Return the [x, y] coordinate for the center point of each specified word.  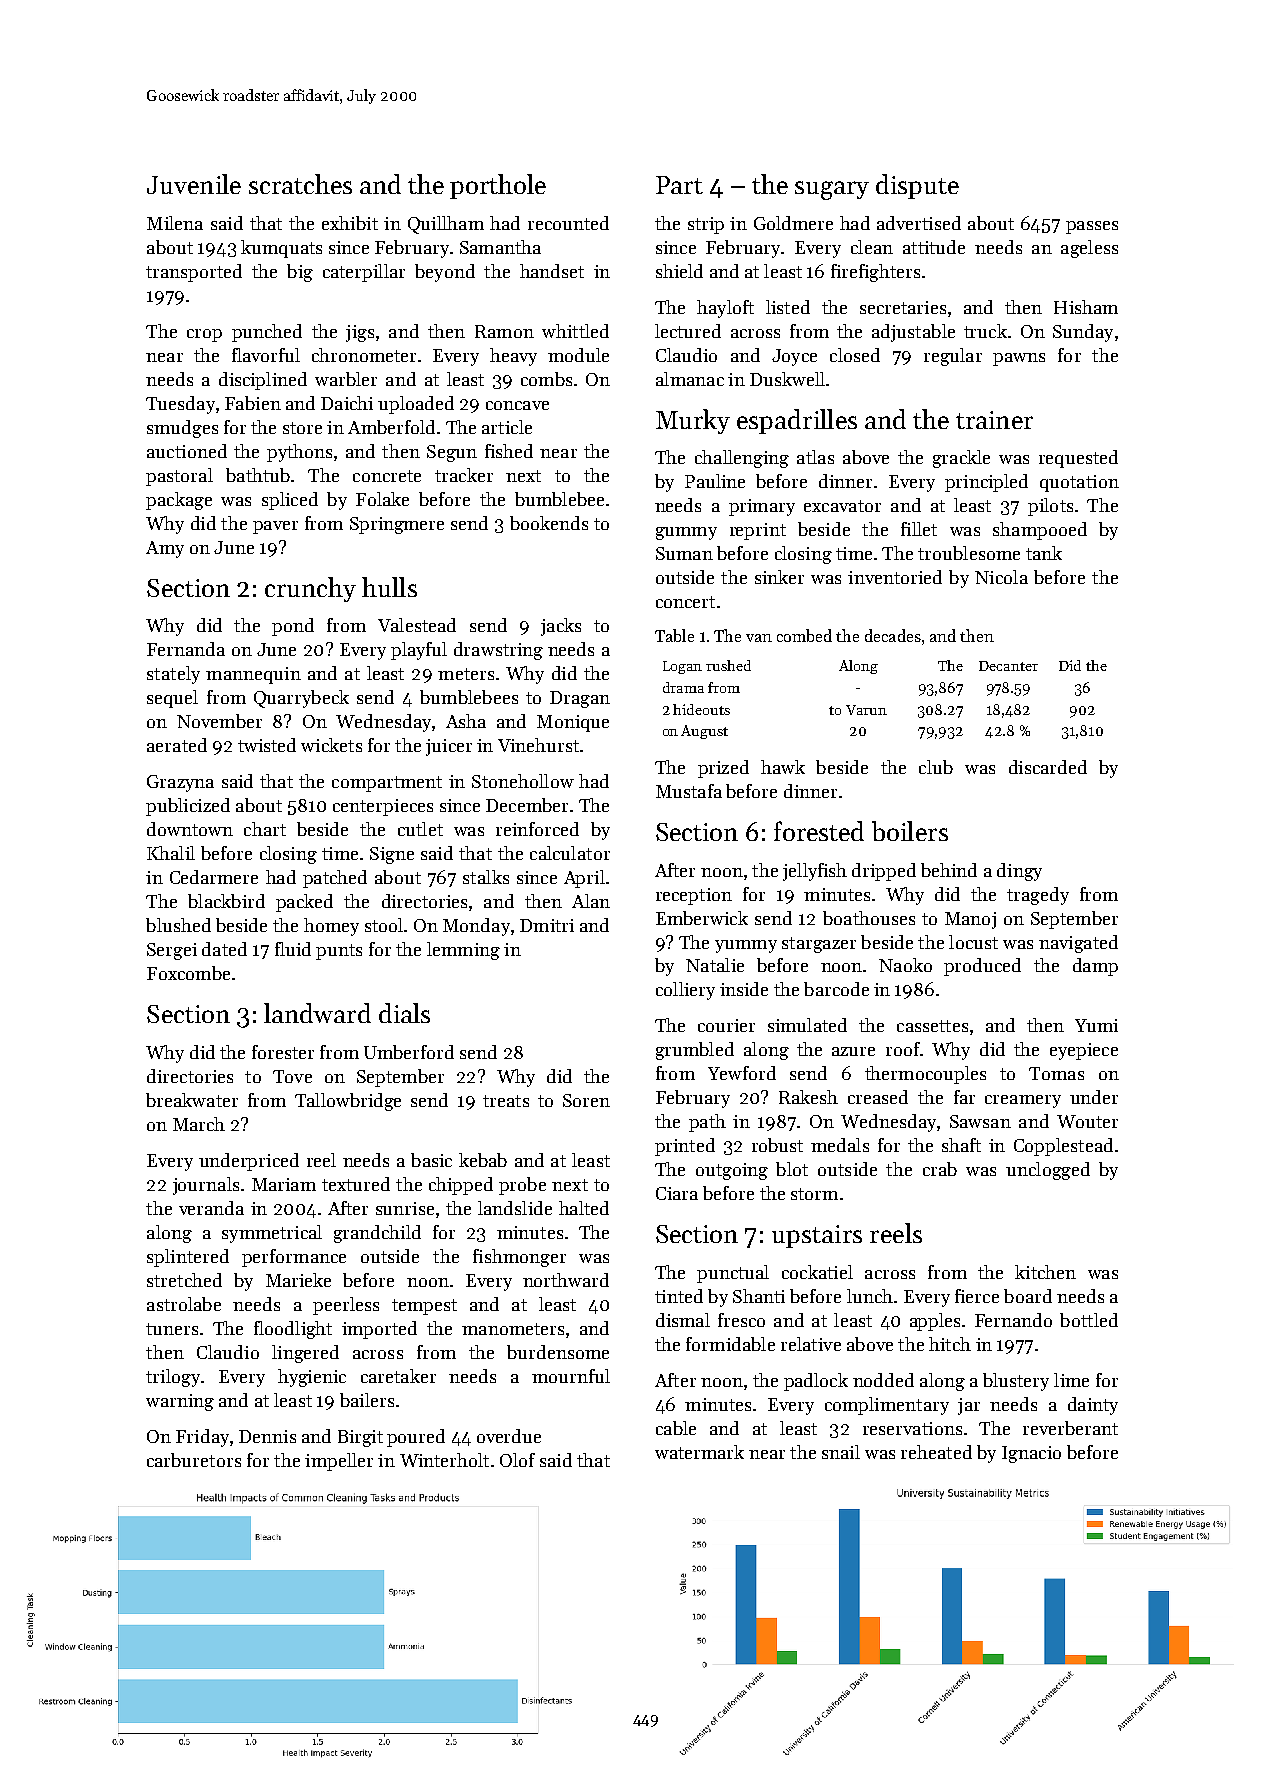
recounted [568, 223]
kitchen [1045, 1272]
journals [206, 1186]
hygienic [312, 1378]
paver [275, 527]
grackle [961, 459]
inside [744, 989]
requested [1078, 459]
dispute [917, 186]
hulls [389, 587]
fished [509, 451]
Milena [175, 223]
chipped [461, 1186]
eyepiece [1084, 1051]
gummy [686, 533]
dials [404, 1013]
